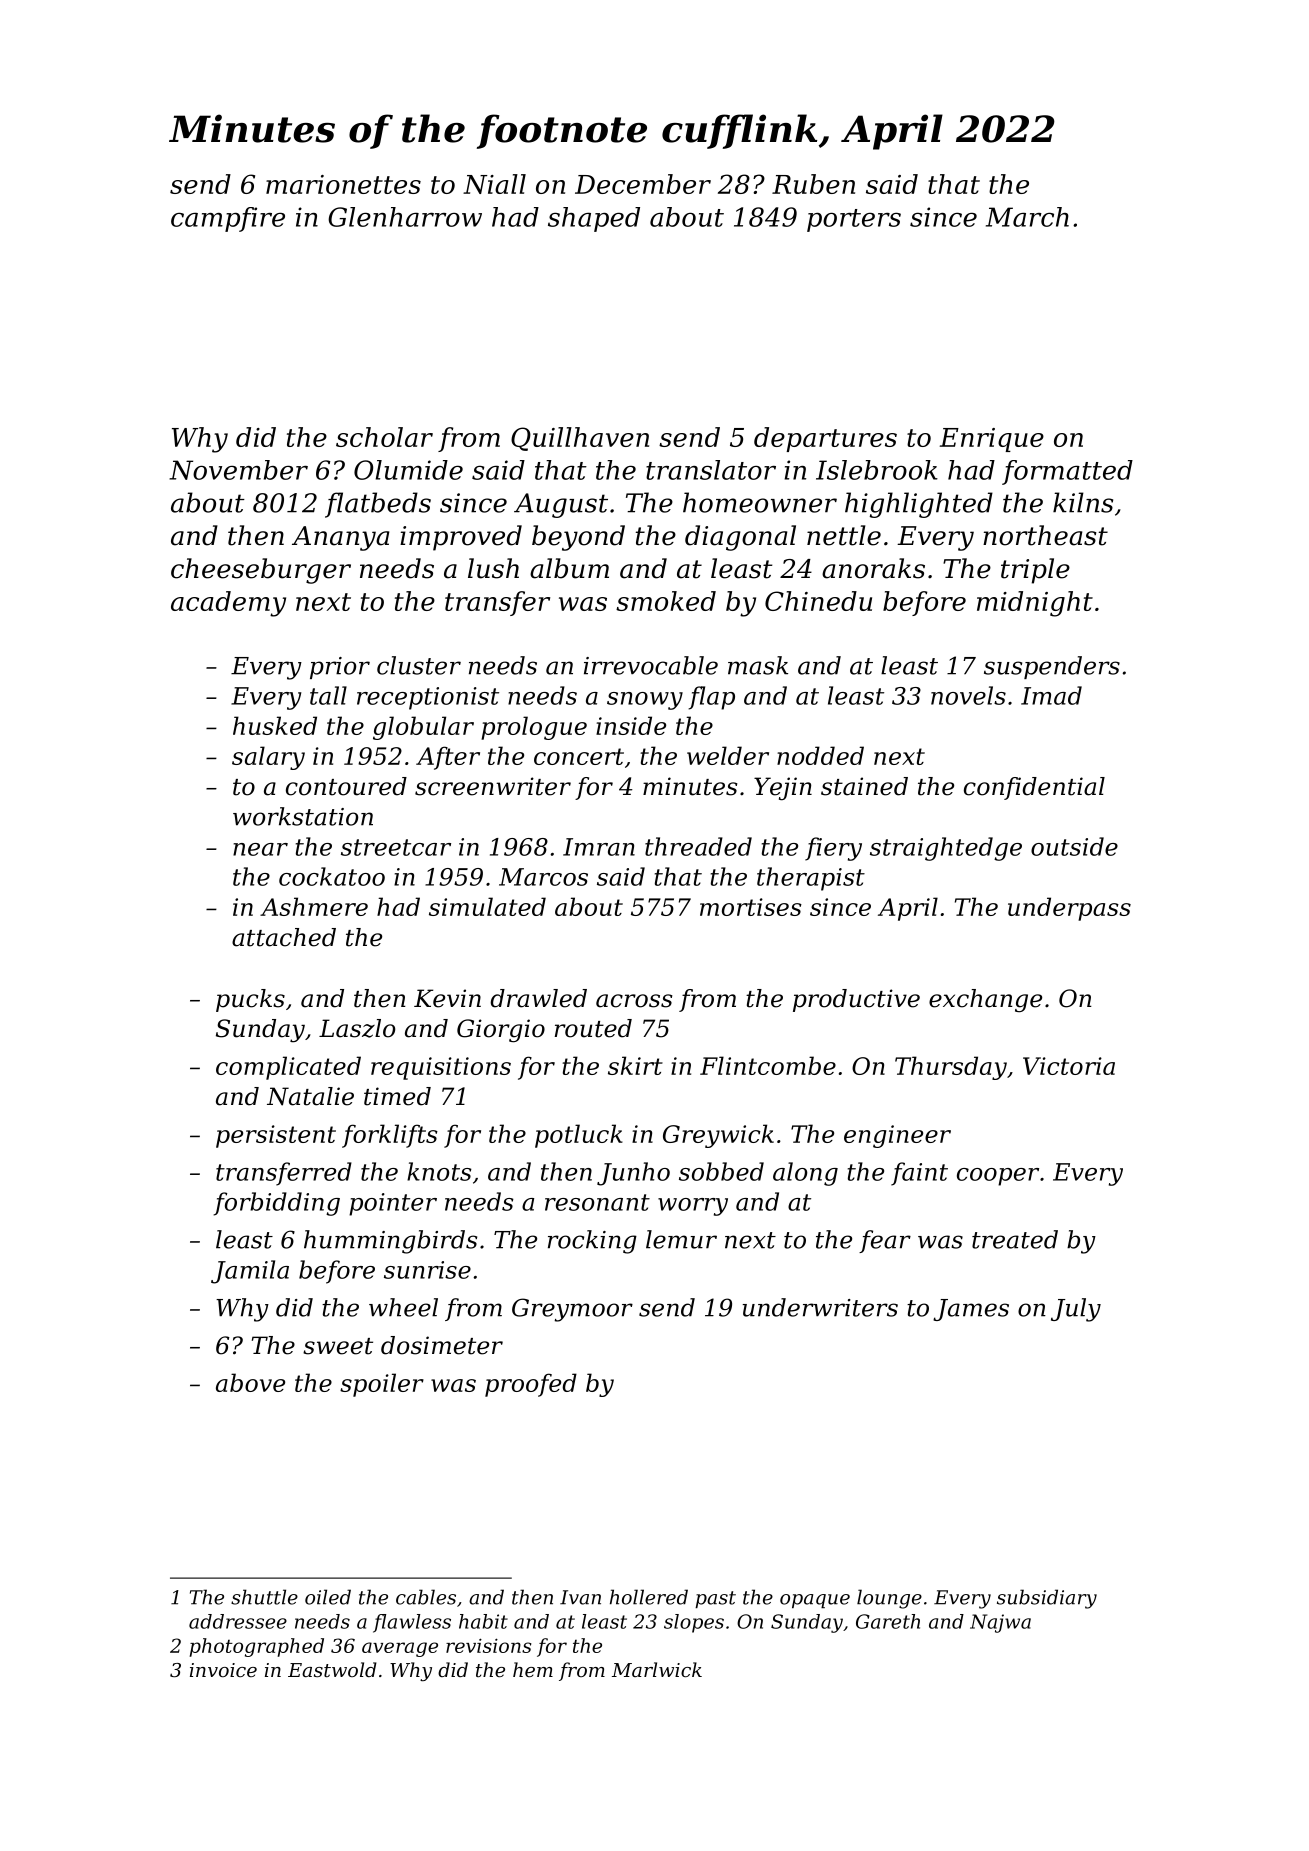  What do you see at coordinates (250, 1272) in the page?
I see `Jamila` at bounding box center [250, 1272].
